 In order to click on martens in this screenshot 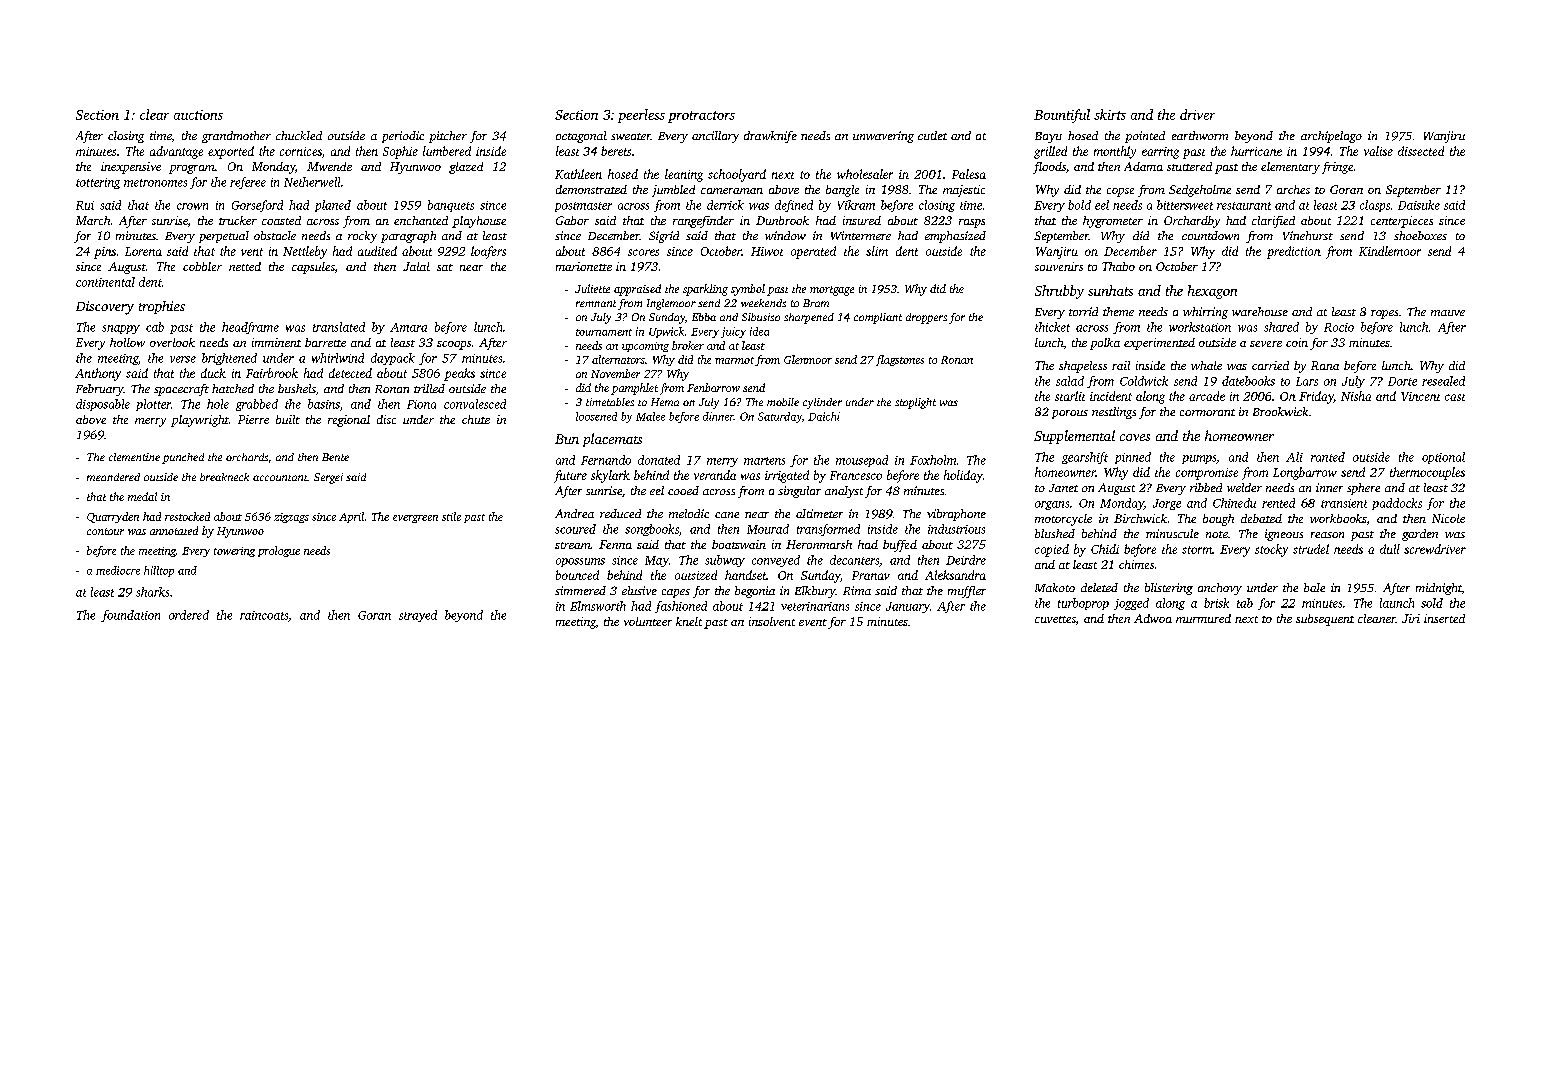, I will do `click(764, 461)`.
